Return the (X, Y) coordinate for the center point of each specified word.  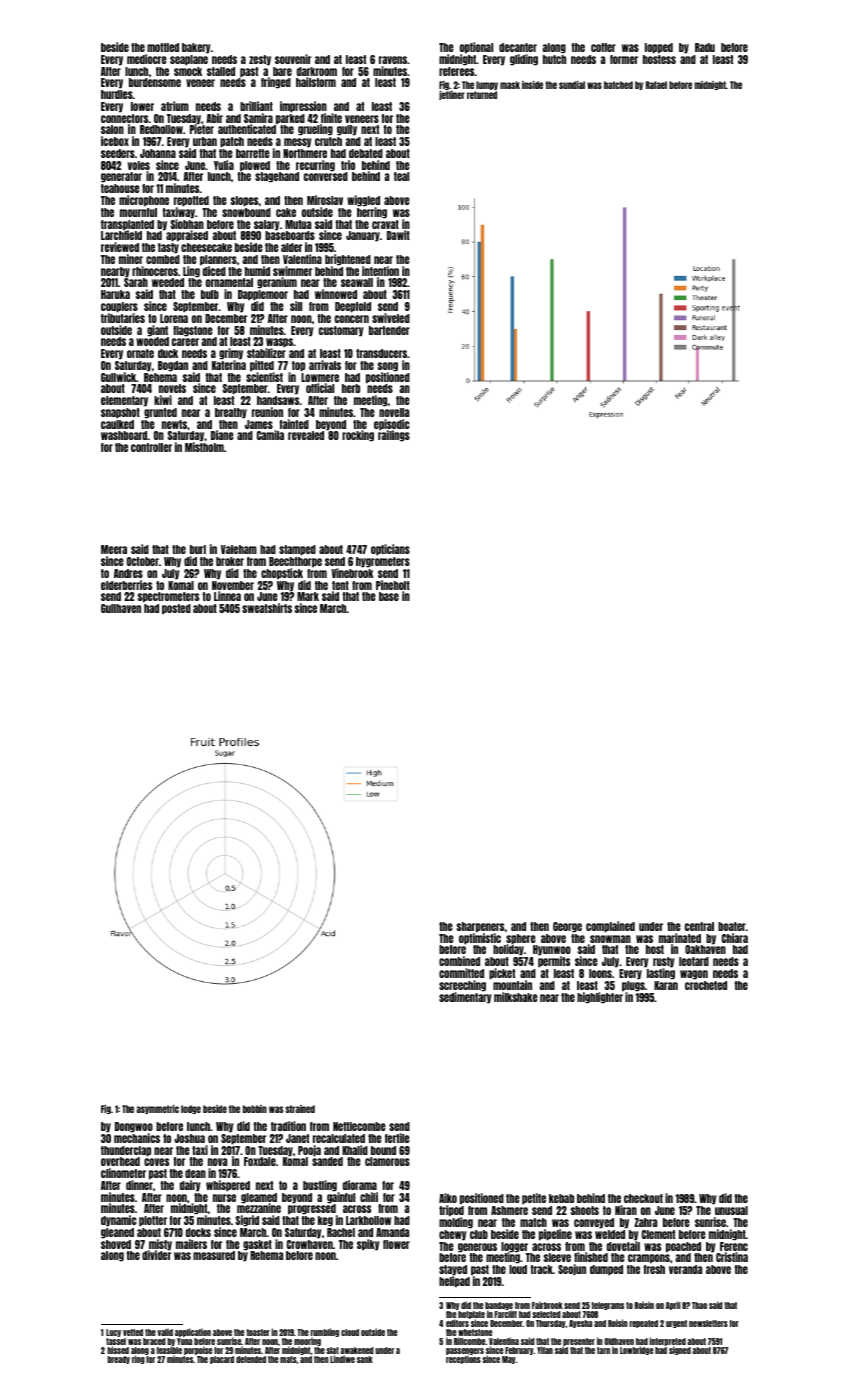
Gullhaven (121, 608)
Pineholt (393, 585)
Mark (308, 596)
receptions (463, 1360)
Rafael (656, 85)
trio (348, 165)
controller (151, 447)
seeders (118, 153)
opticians (390, 550)
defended (251, 1359)
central (699, 926)
